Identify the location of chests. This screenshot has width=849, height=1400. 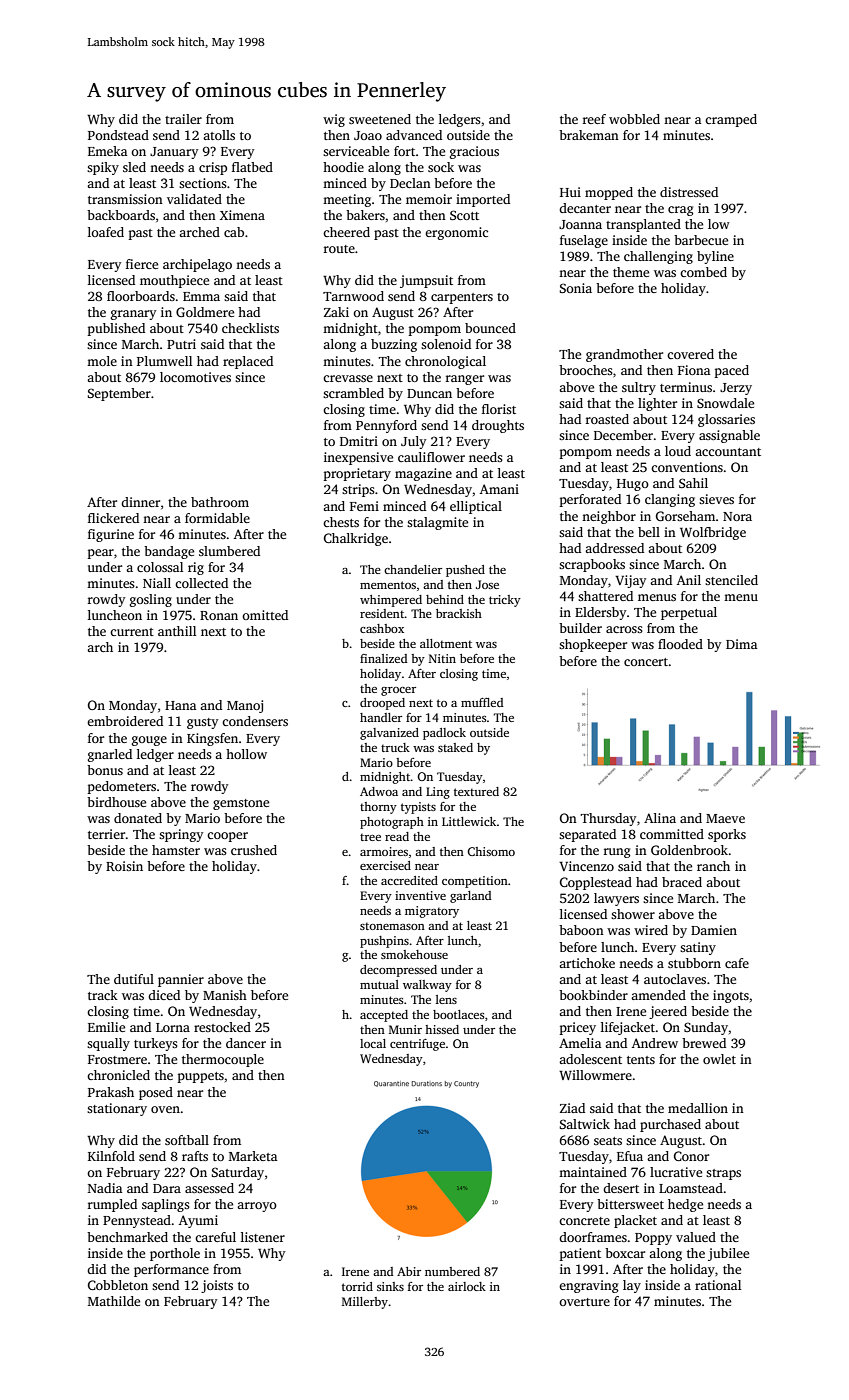
(341, 522).
